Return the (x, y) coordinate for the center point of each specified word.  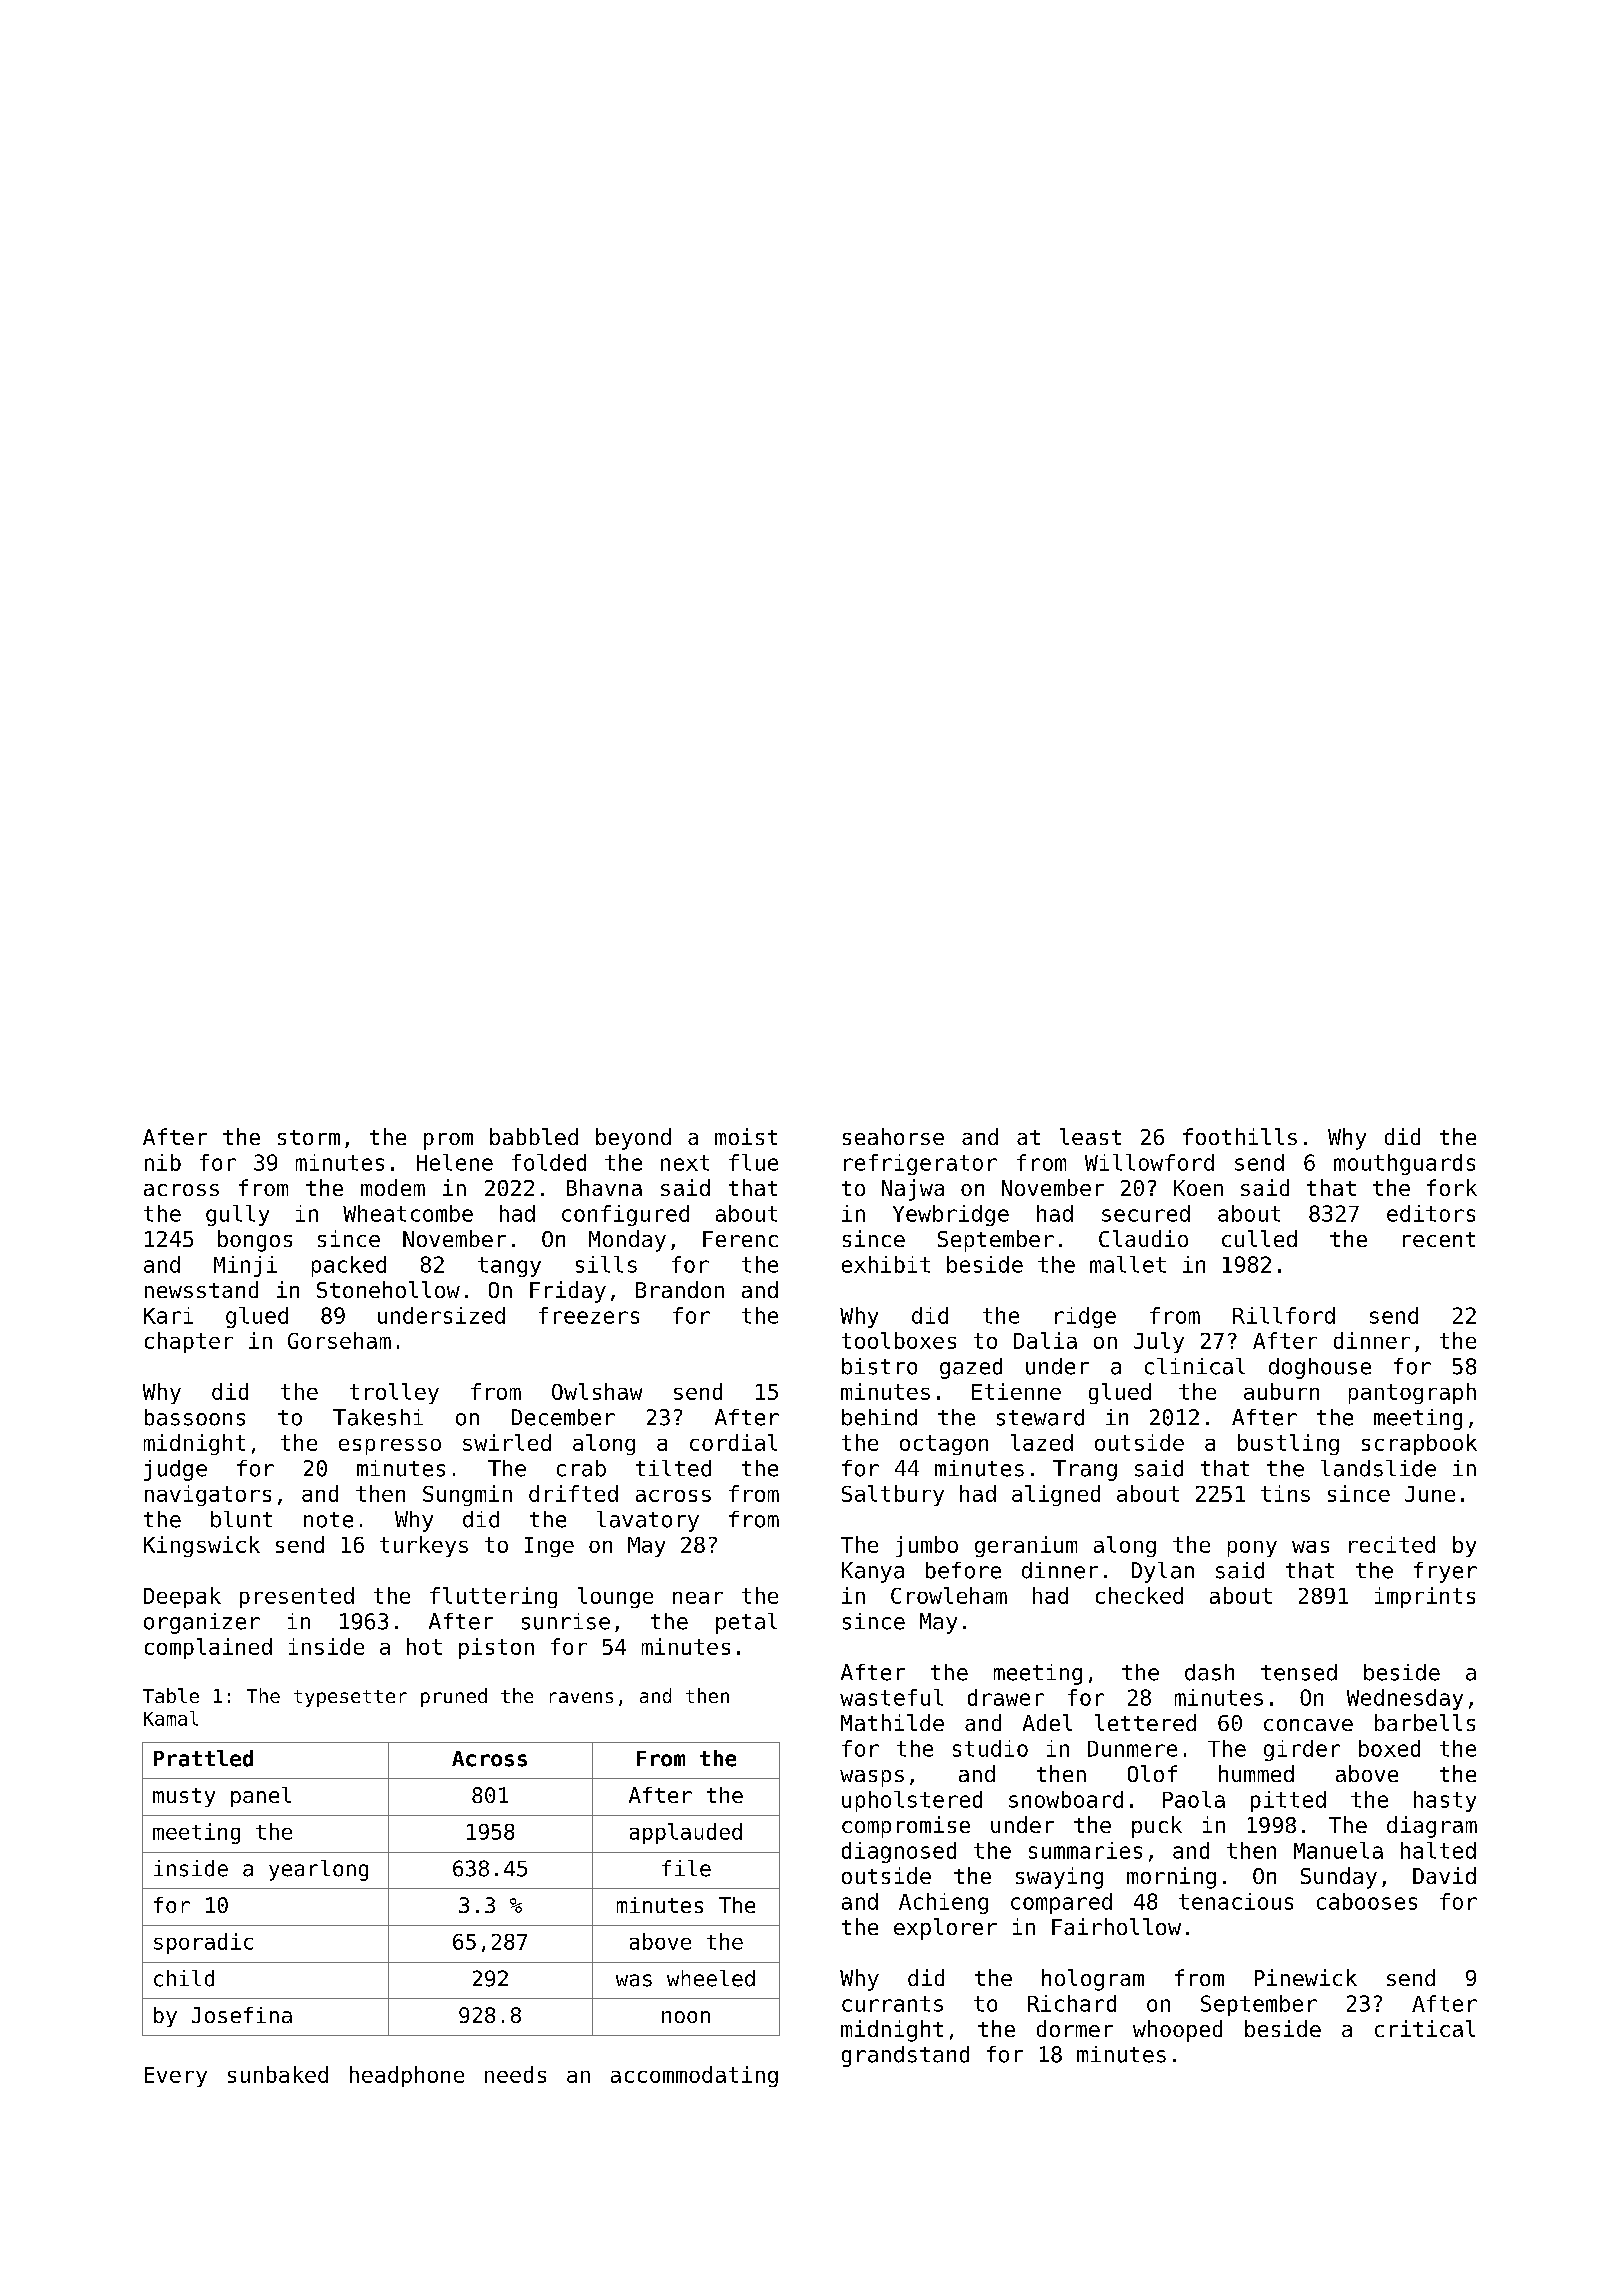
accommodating (694, 2076)
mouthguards (1404, 1164)
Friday (568, 1292)
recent (1439, 1239)
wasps (872, 1778)
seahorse (893, 1136)
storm (309, 1137)
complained (208, 1648)
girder (1302, 1750)
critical (1425, 2028)
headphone (407, 2076)
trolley (394, 1393)
